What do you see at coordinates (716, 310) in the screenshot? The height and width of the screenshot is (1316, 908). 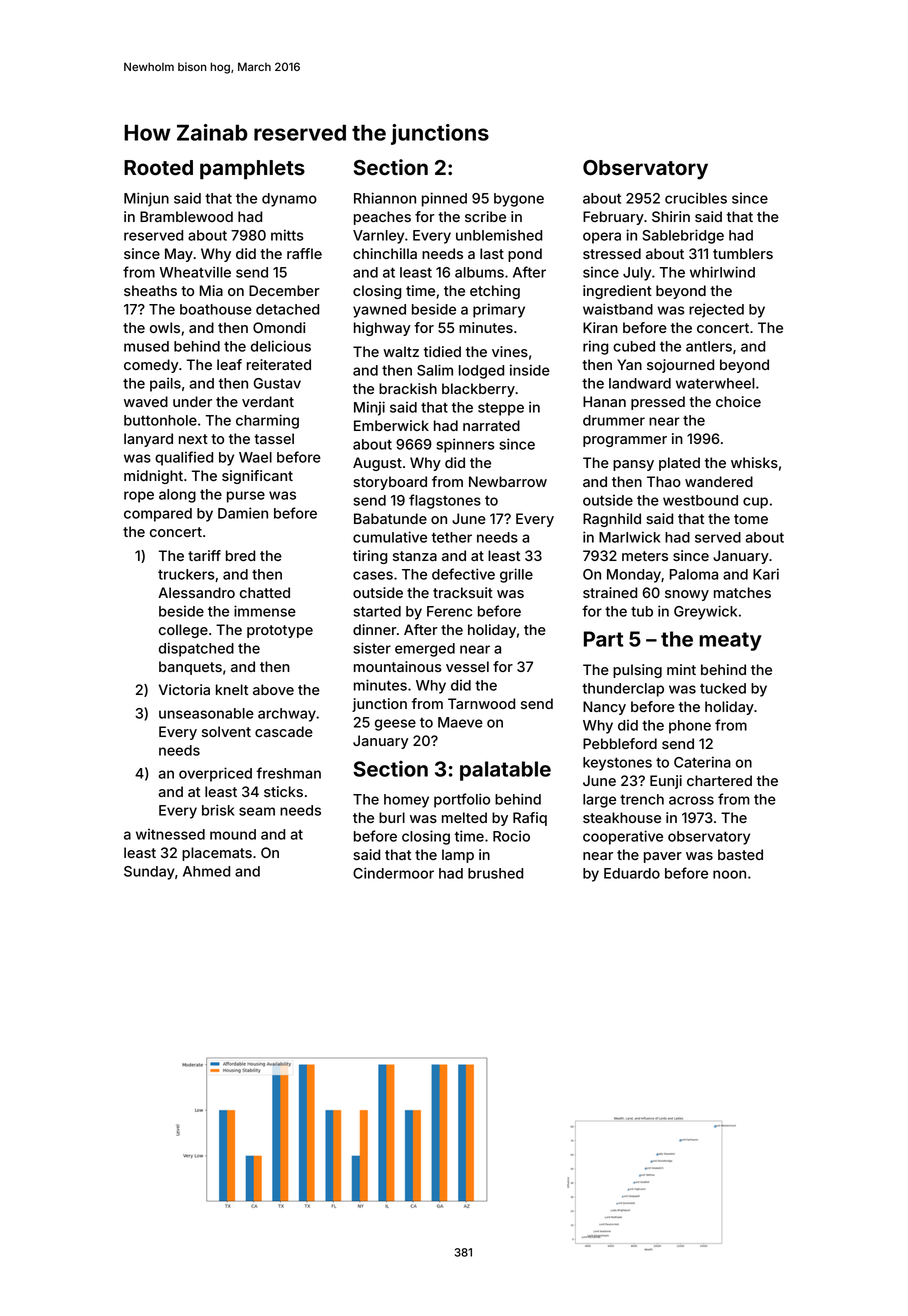 I see `rejected` at bounding box center [716, 310].
